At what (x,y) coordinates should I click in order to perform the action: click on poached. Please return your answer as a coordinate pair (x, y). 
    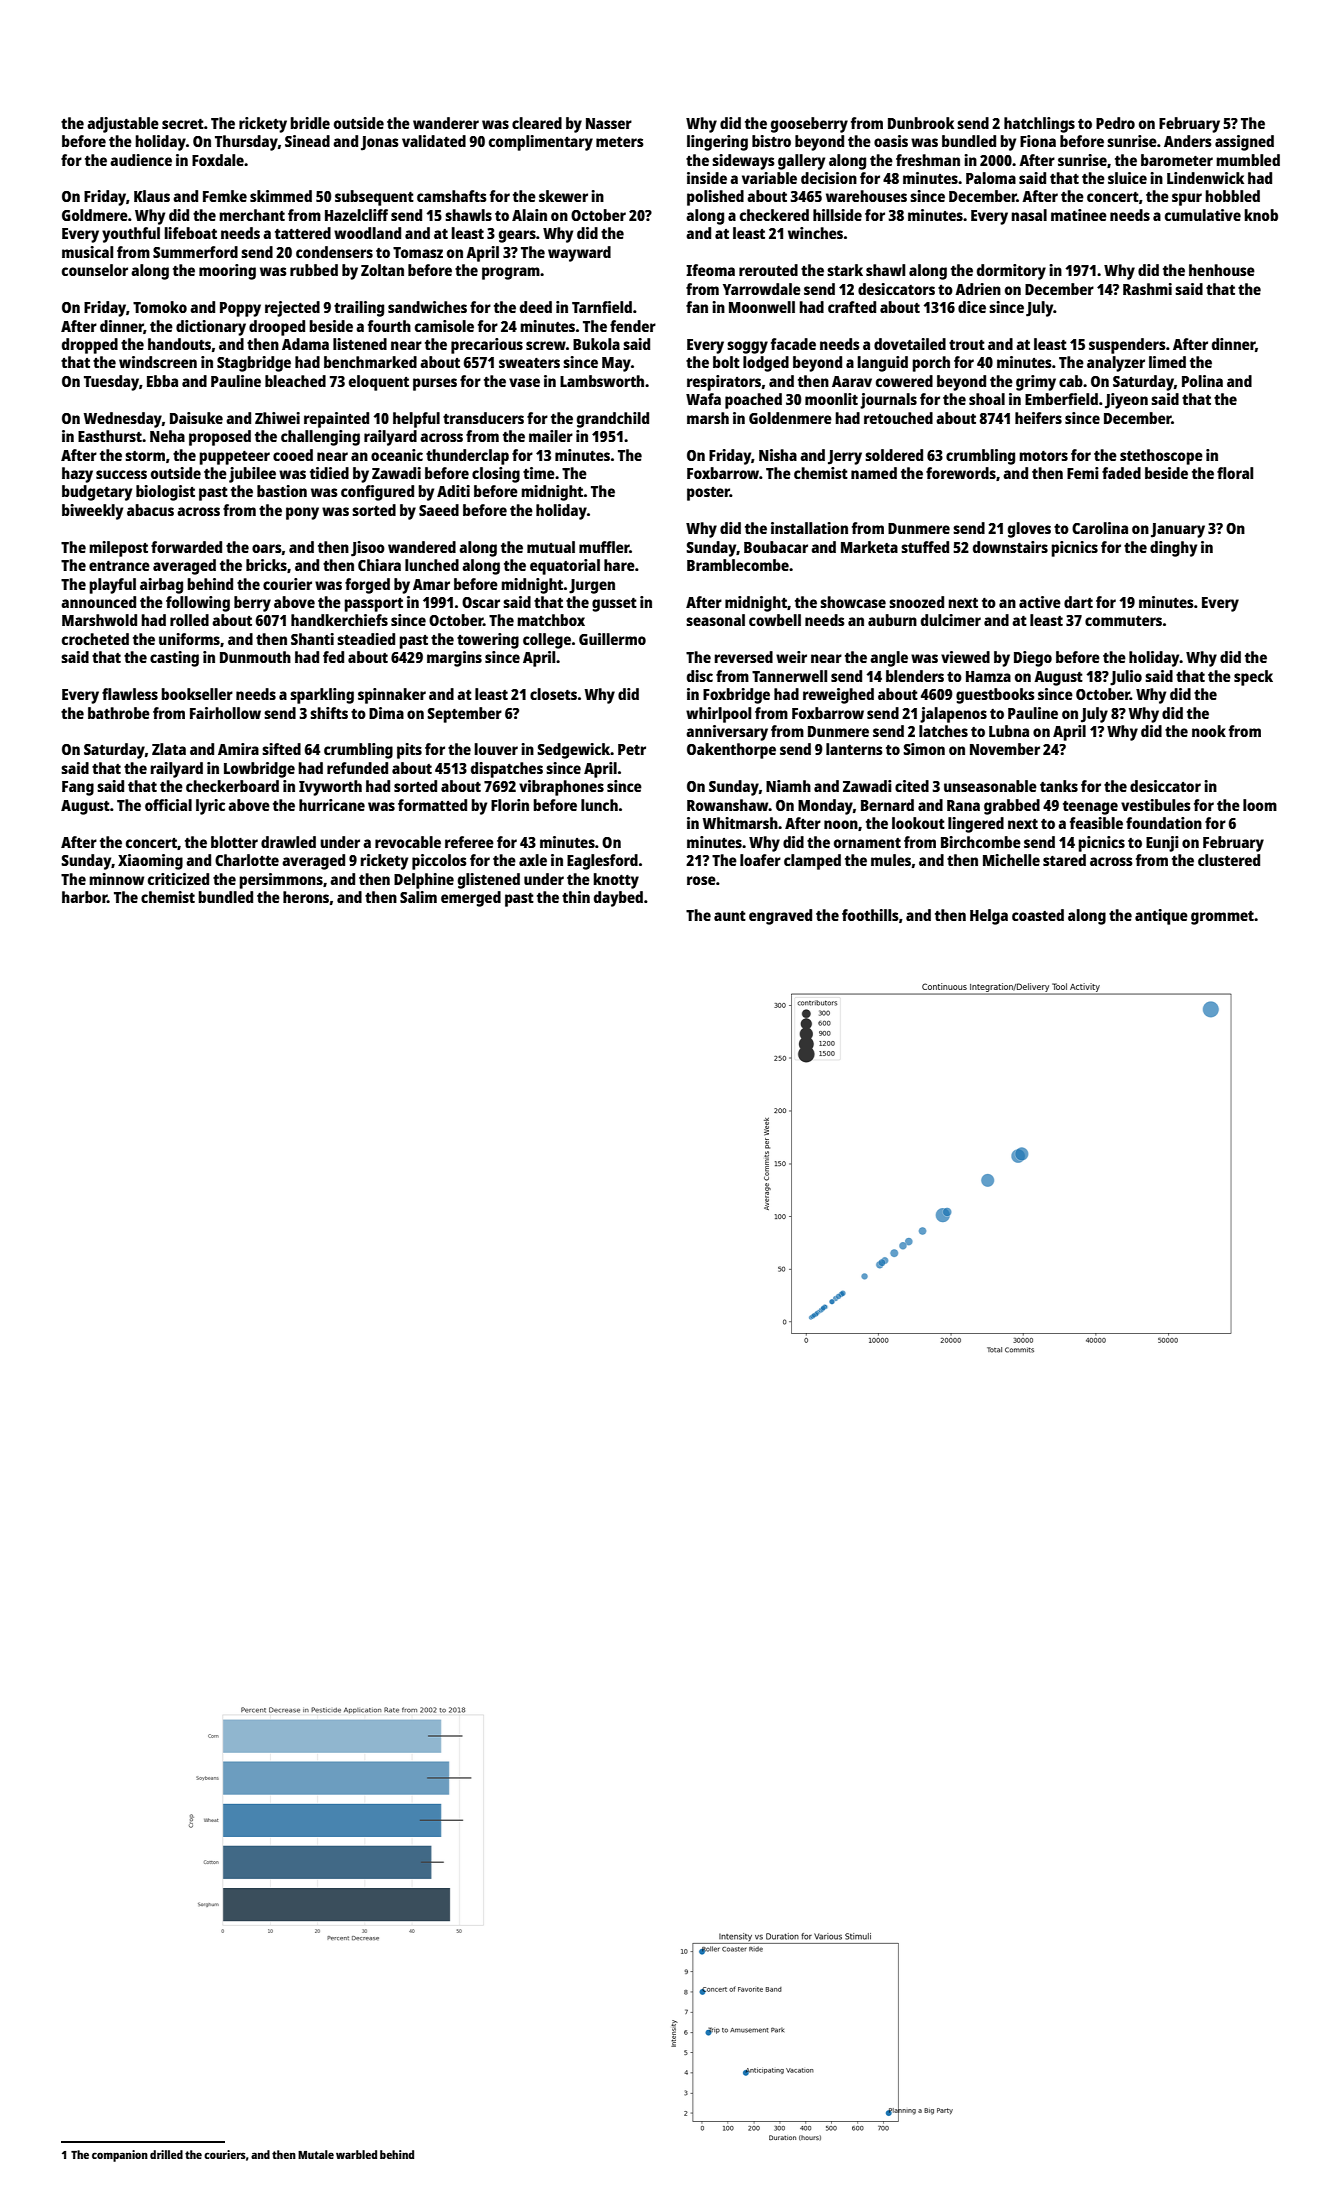
    Looking at the image, I should click on (753, 401).
